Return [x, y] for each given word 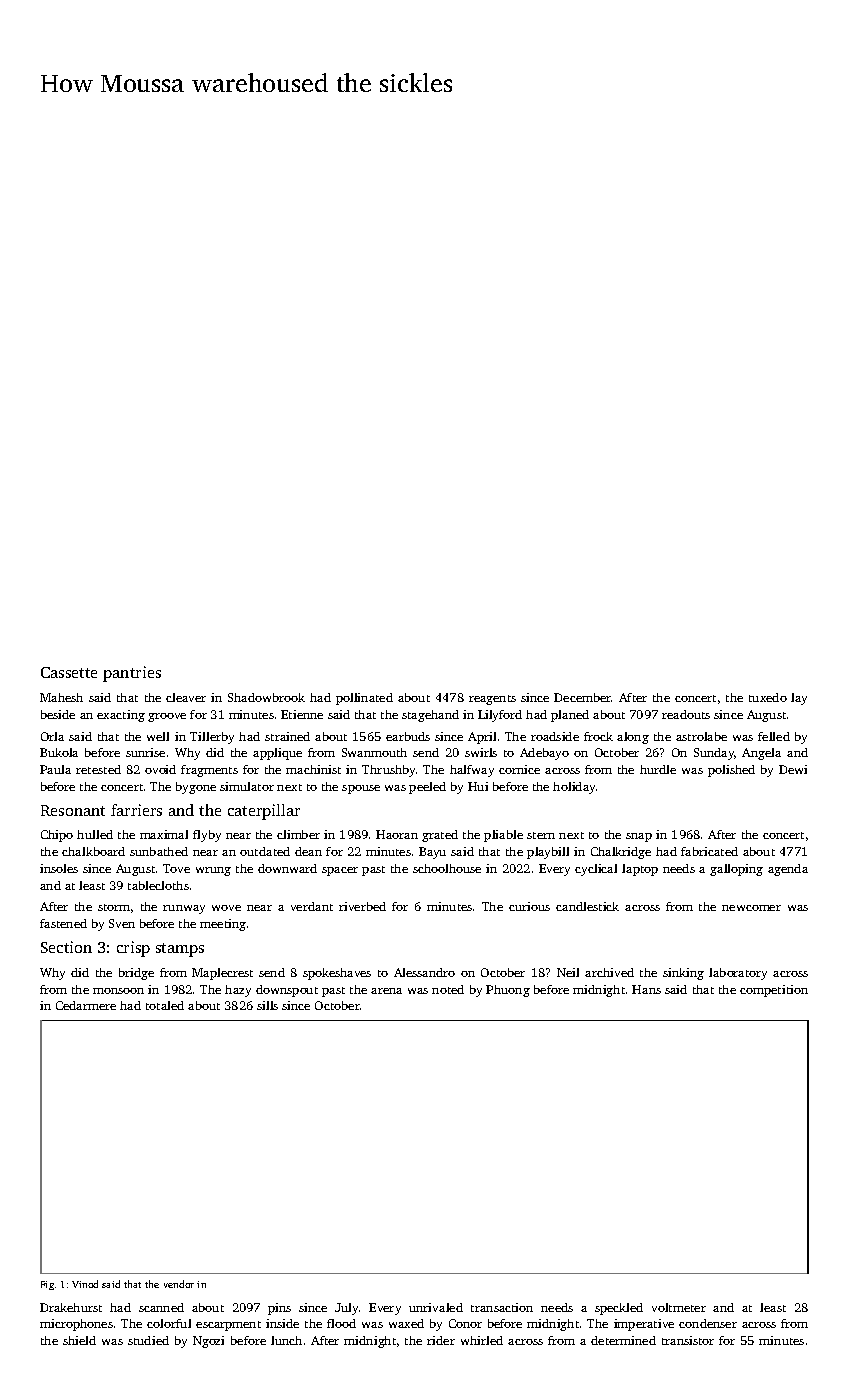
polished [731, 771]
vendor [179, 1284]
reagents [492, 700]
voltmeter [679, 1307]
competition [774, 991]
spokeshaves [337, 974]
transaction [502, 1307]
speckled [619, 1309]
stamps [180, 950]
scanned [161, 1307]
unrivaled [436, 1307]
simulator [247, 786]
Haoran [397, 834]
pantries [132, 674]
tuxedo [768, 697]
